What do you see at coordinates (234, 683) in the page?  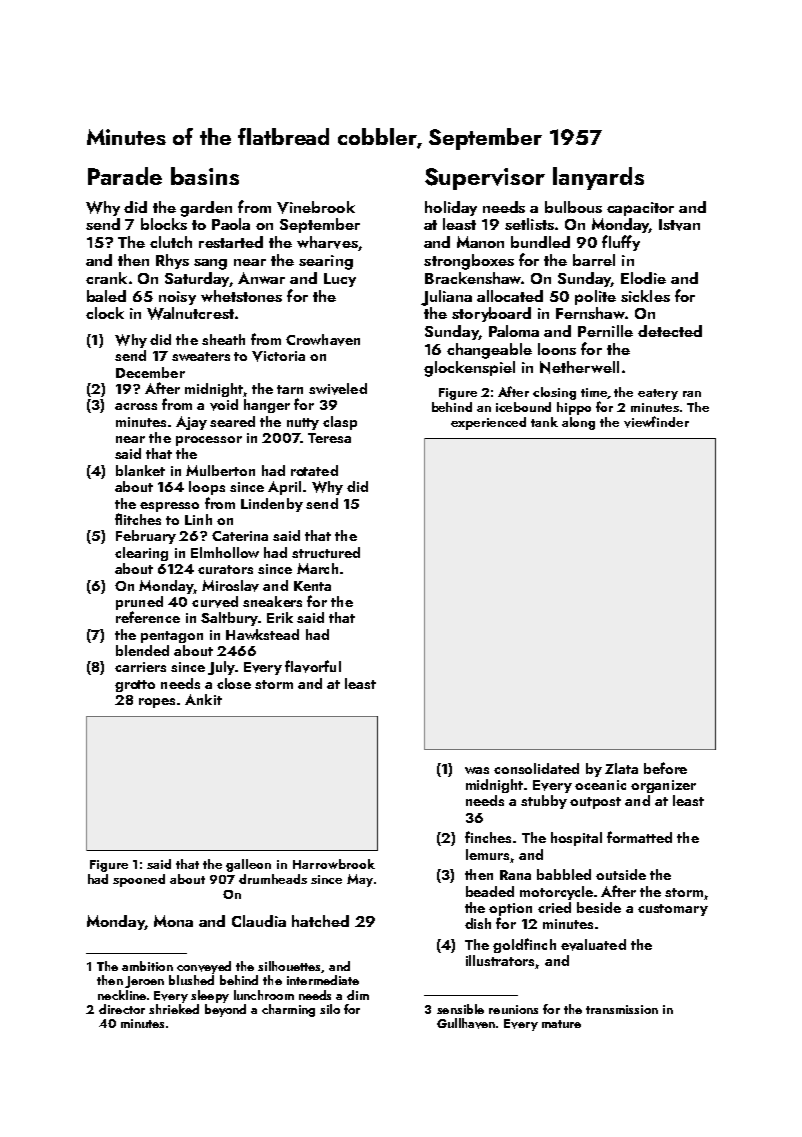 I see `close` at bounding box center [234, 683].
